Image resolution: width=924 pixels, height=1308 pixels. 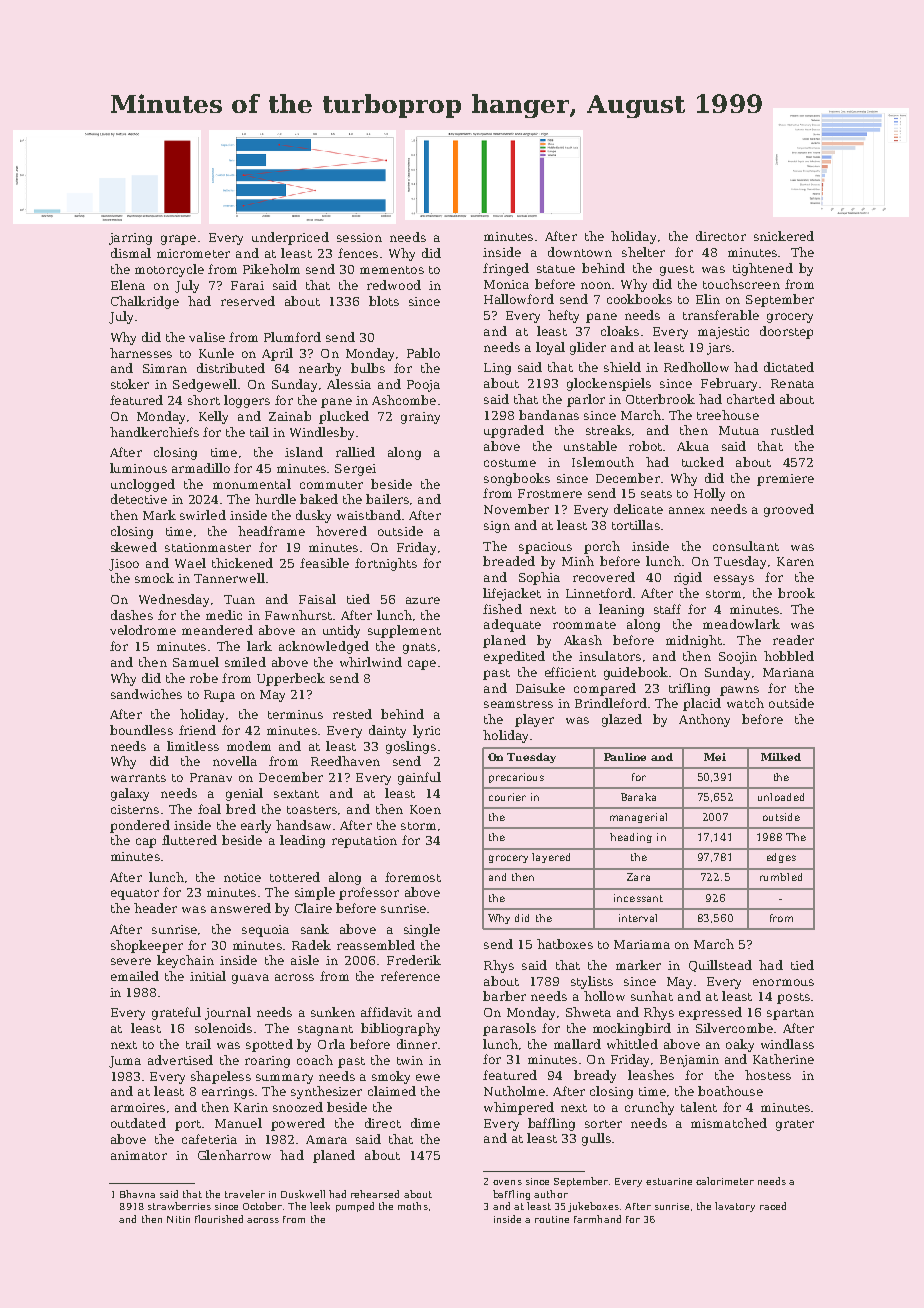 What do you see at coordinates (645, 446) in the screenshot?
I see `robot` at bounding box center [645, 446].
